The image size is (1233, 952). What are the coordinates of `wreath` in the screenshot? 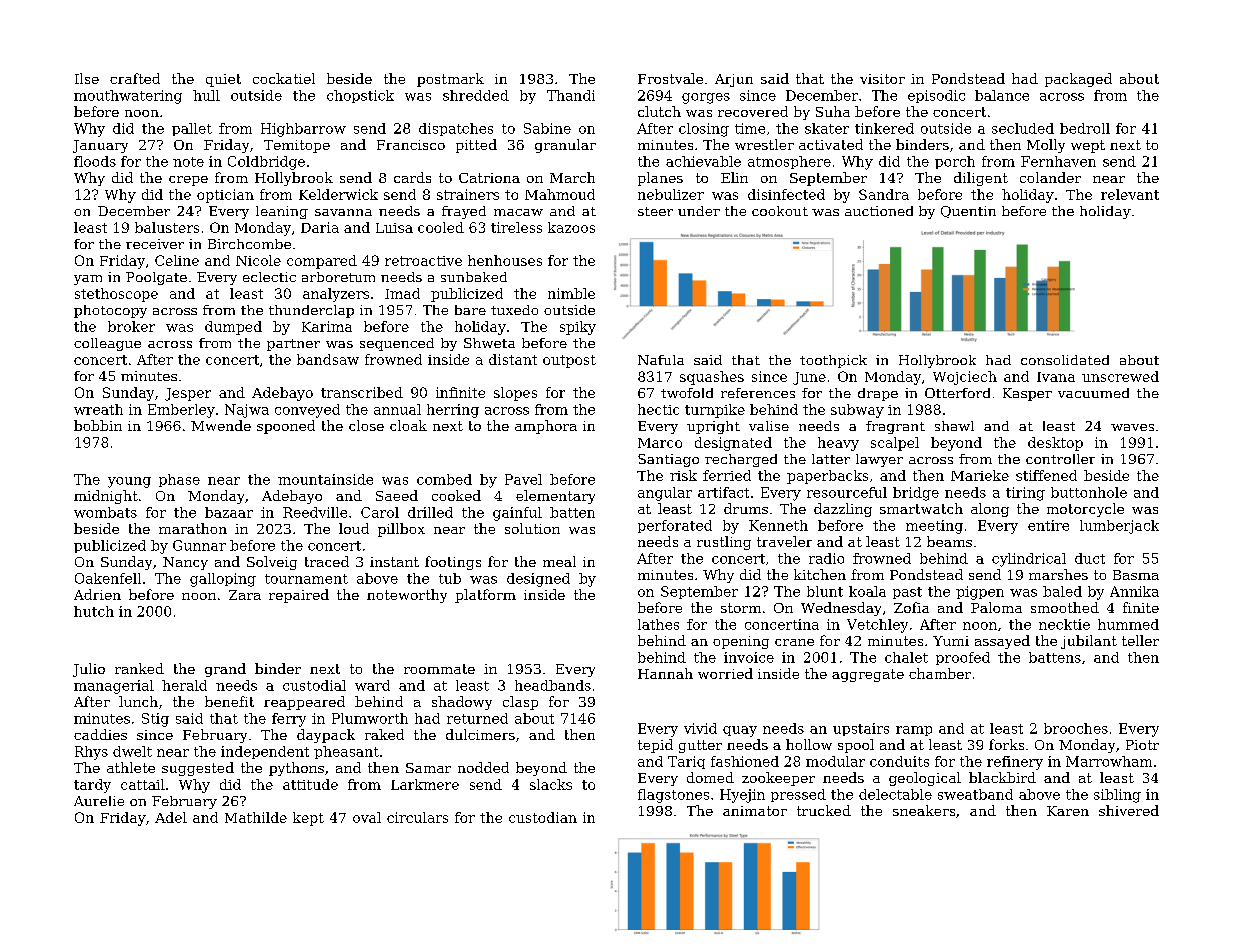 It's located at (98, 409).
